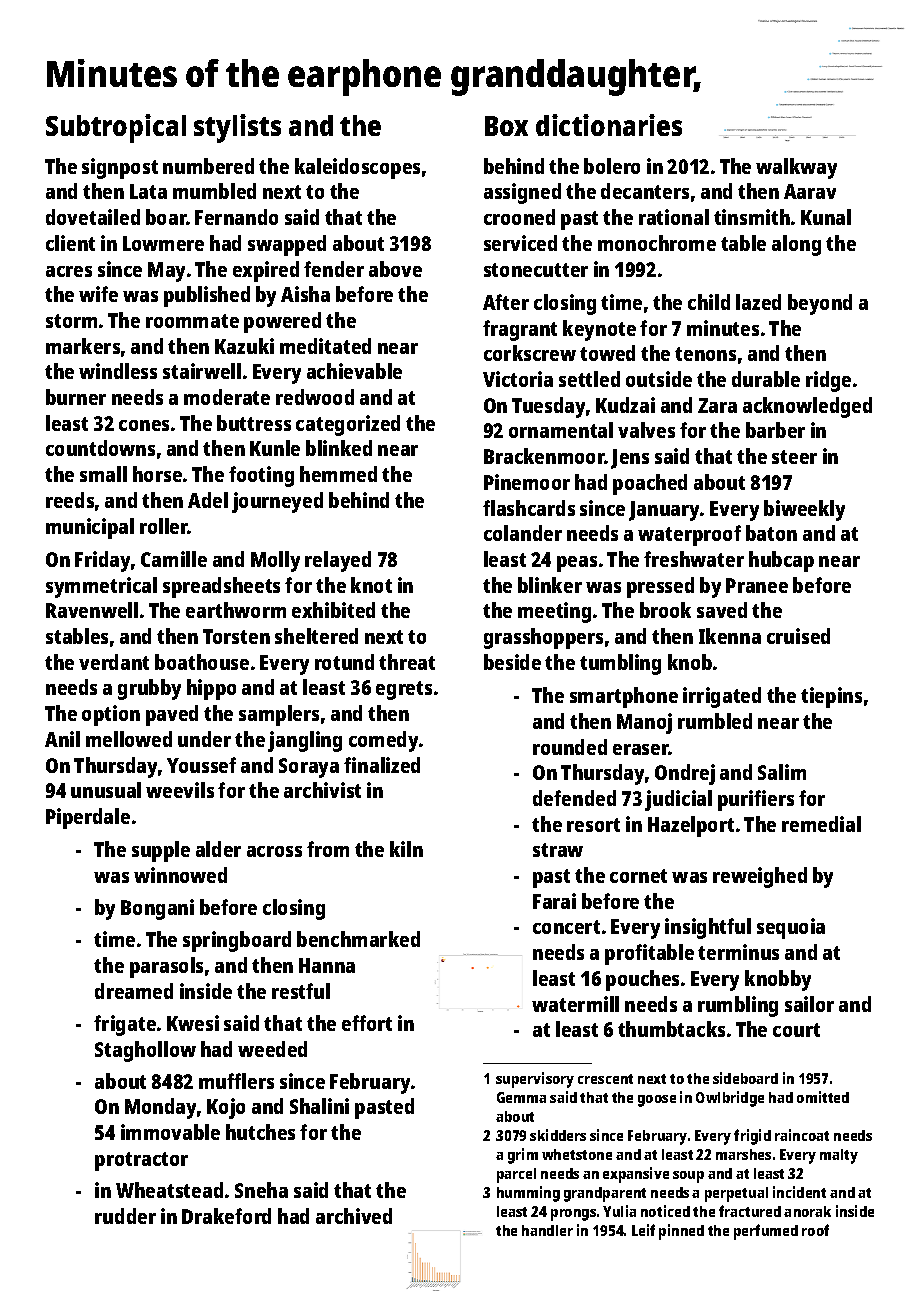 This page has width=924, height=1314. Describe the element at coordinates (116, 128) in the page. I see `Subtropical` at that location.
